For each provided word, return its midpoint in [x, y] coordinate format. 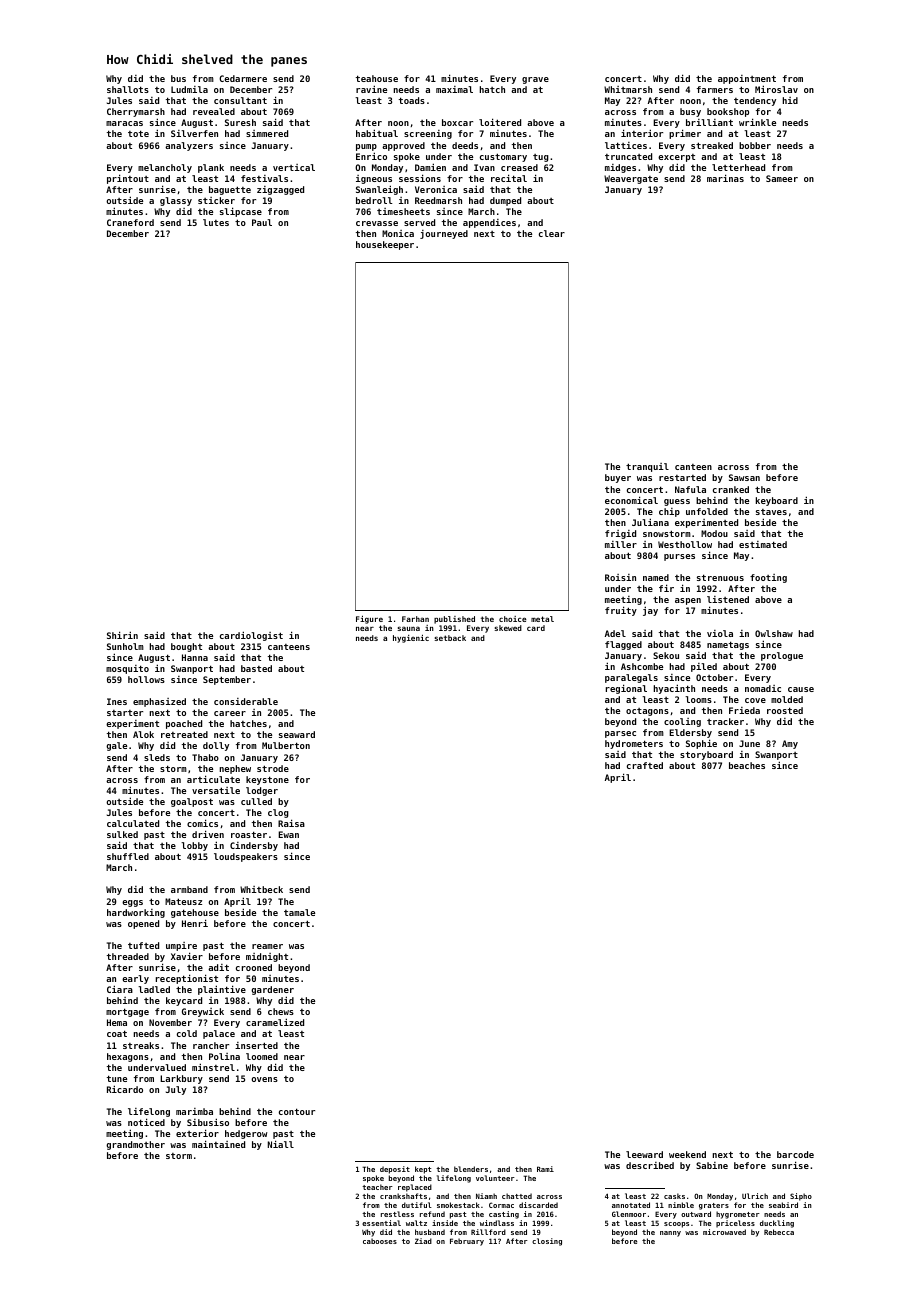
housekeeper [385, 245]
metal [542, 619]
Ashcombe [642, 666]
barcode [795, 1154]
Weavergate [631, 179]
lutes [216, 222]
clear [552, 233]
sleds [157, 757]
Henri [195, 923]
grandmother [135, 1145]
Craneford [130, 222]
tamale [299, 912]
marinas [725, 178]
